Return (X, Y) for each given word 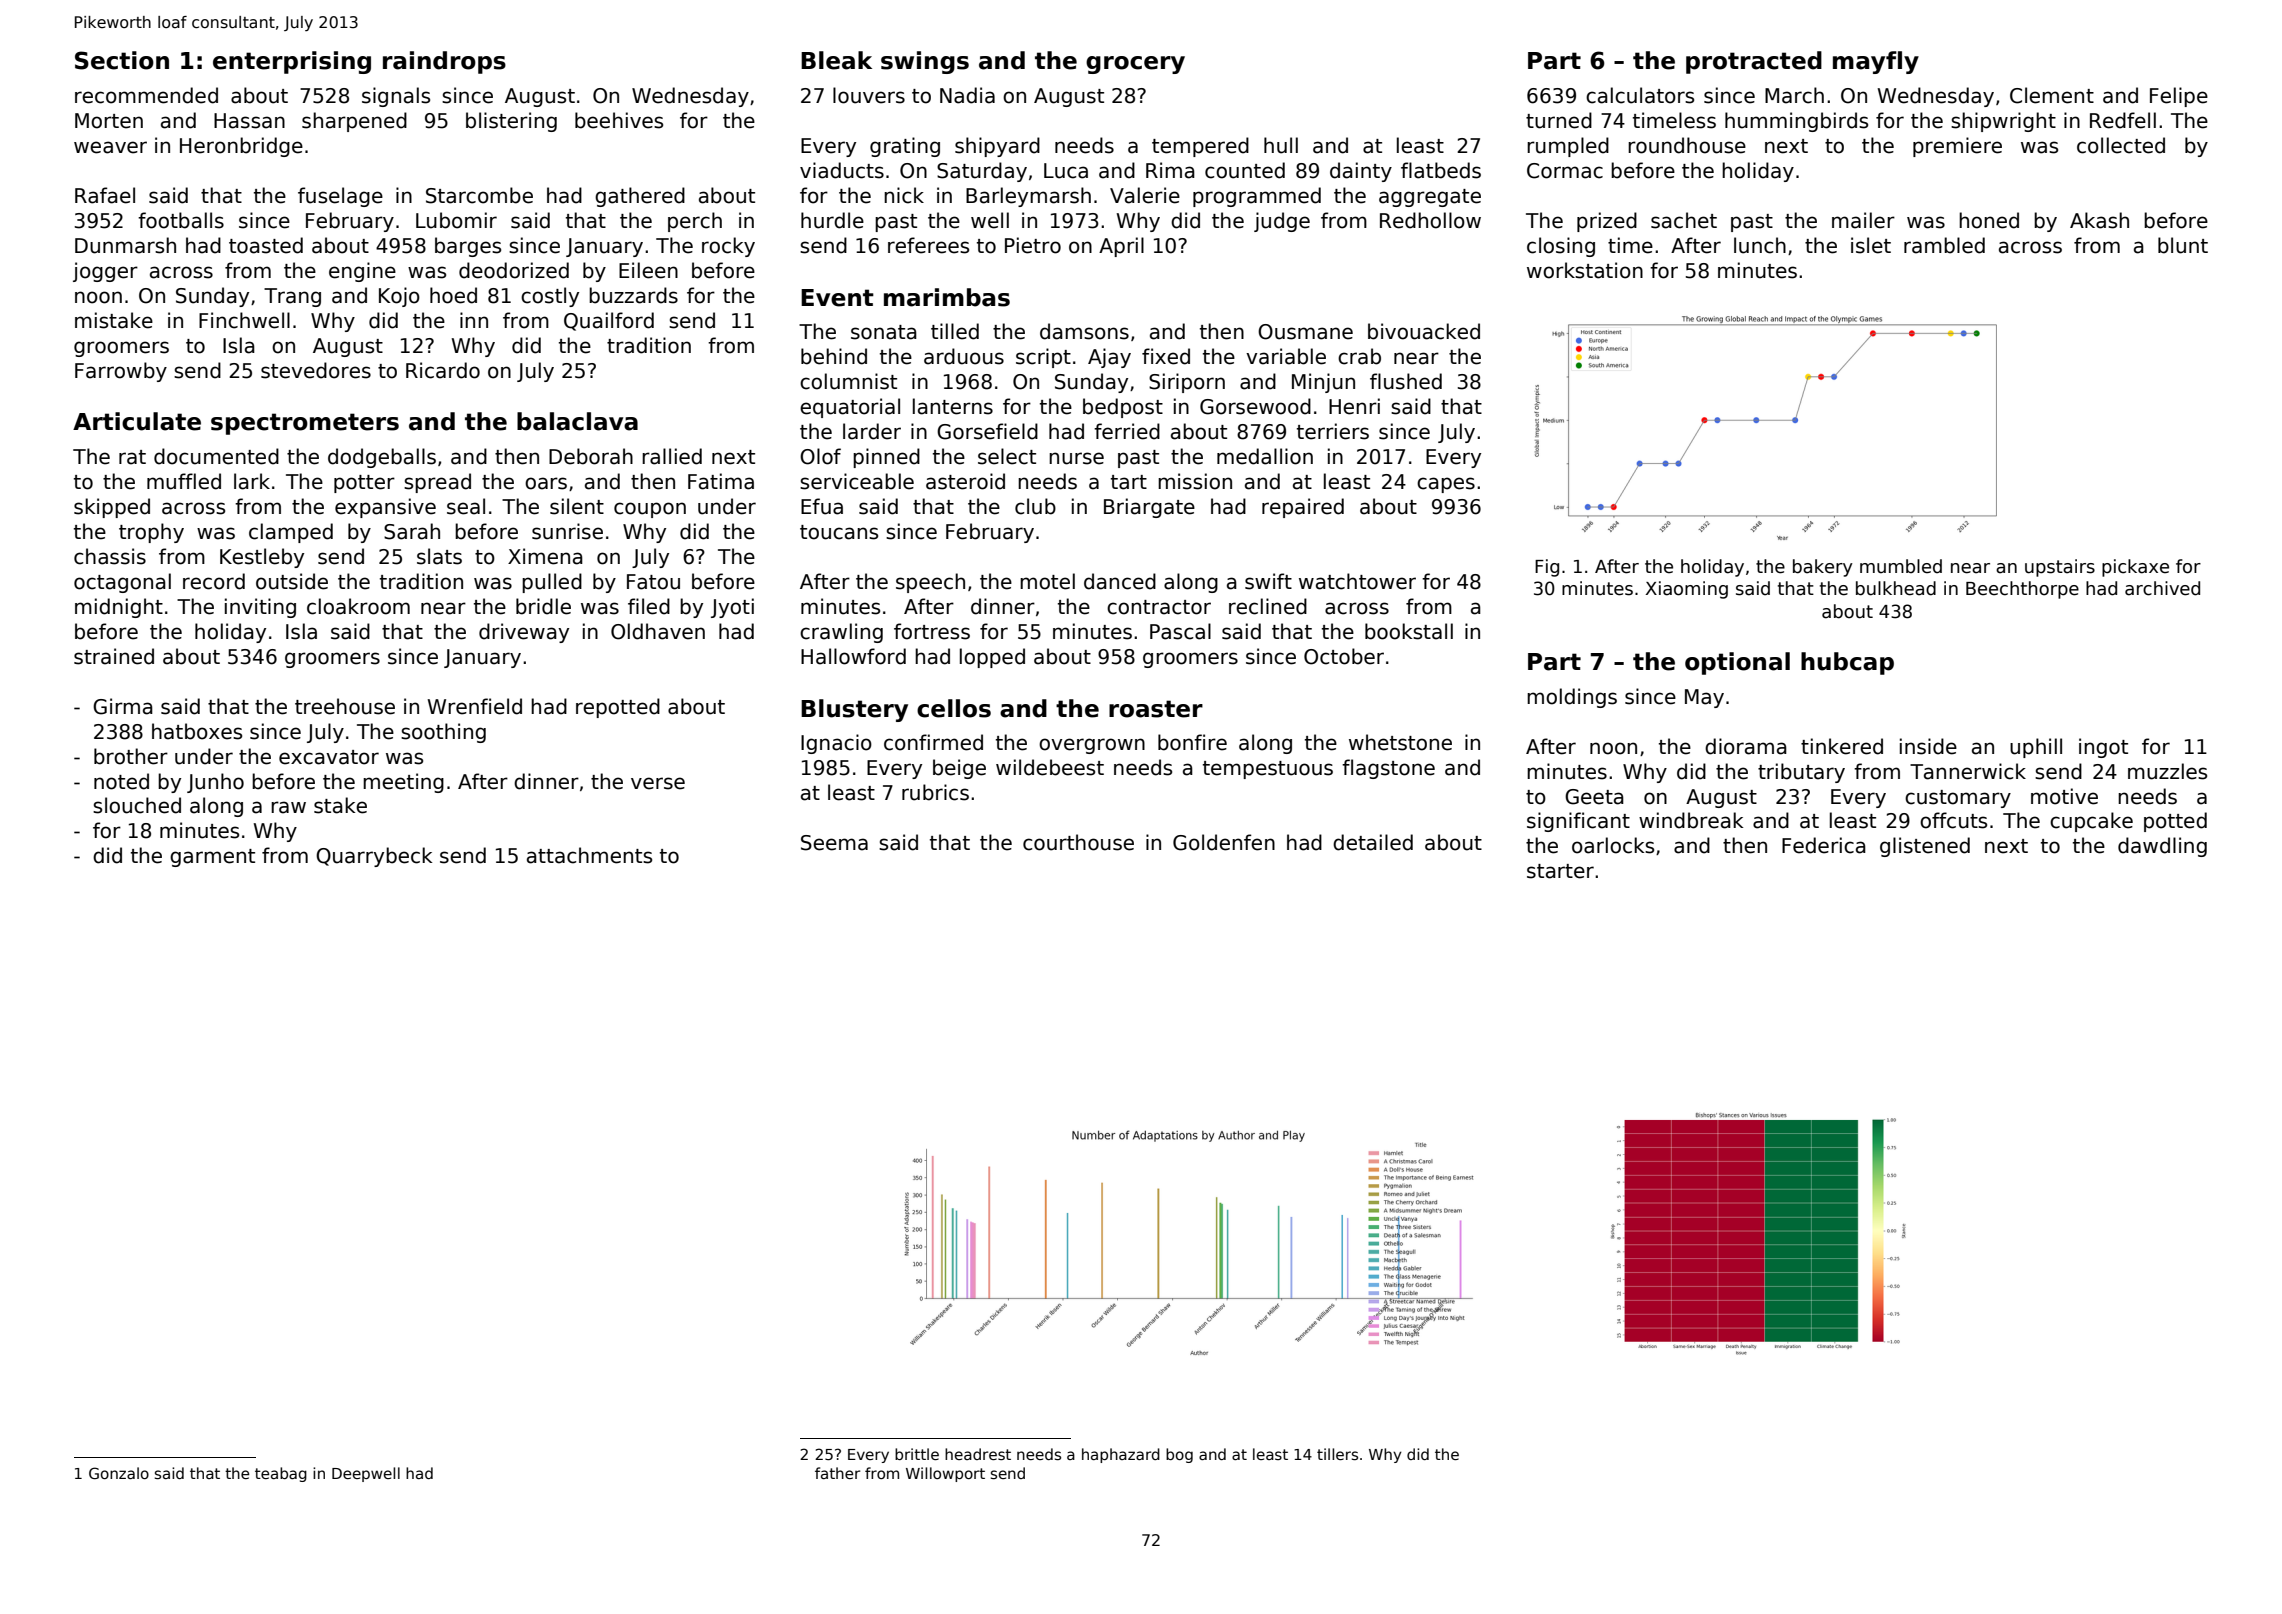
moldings (1572, 698)
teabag (281, 1474)
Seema (834, 843)
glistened (1925, 847)
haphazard (1121, 1455)
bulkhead (1896, 588)
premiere (1957, 147)
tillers (1337, 1454)
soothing (443, 733)
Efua (822, 506)
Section (122, 60)
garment (212, 858)
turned (1559, 120)
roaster (1156, 709)
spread (437, 483)
